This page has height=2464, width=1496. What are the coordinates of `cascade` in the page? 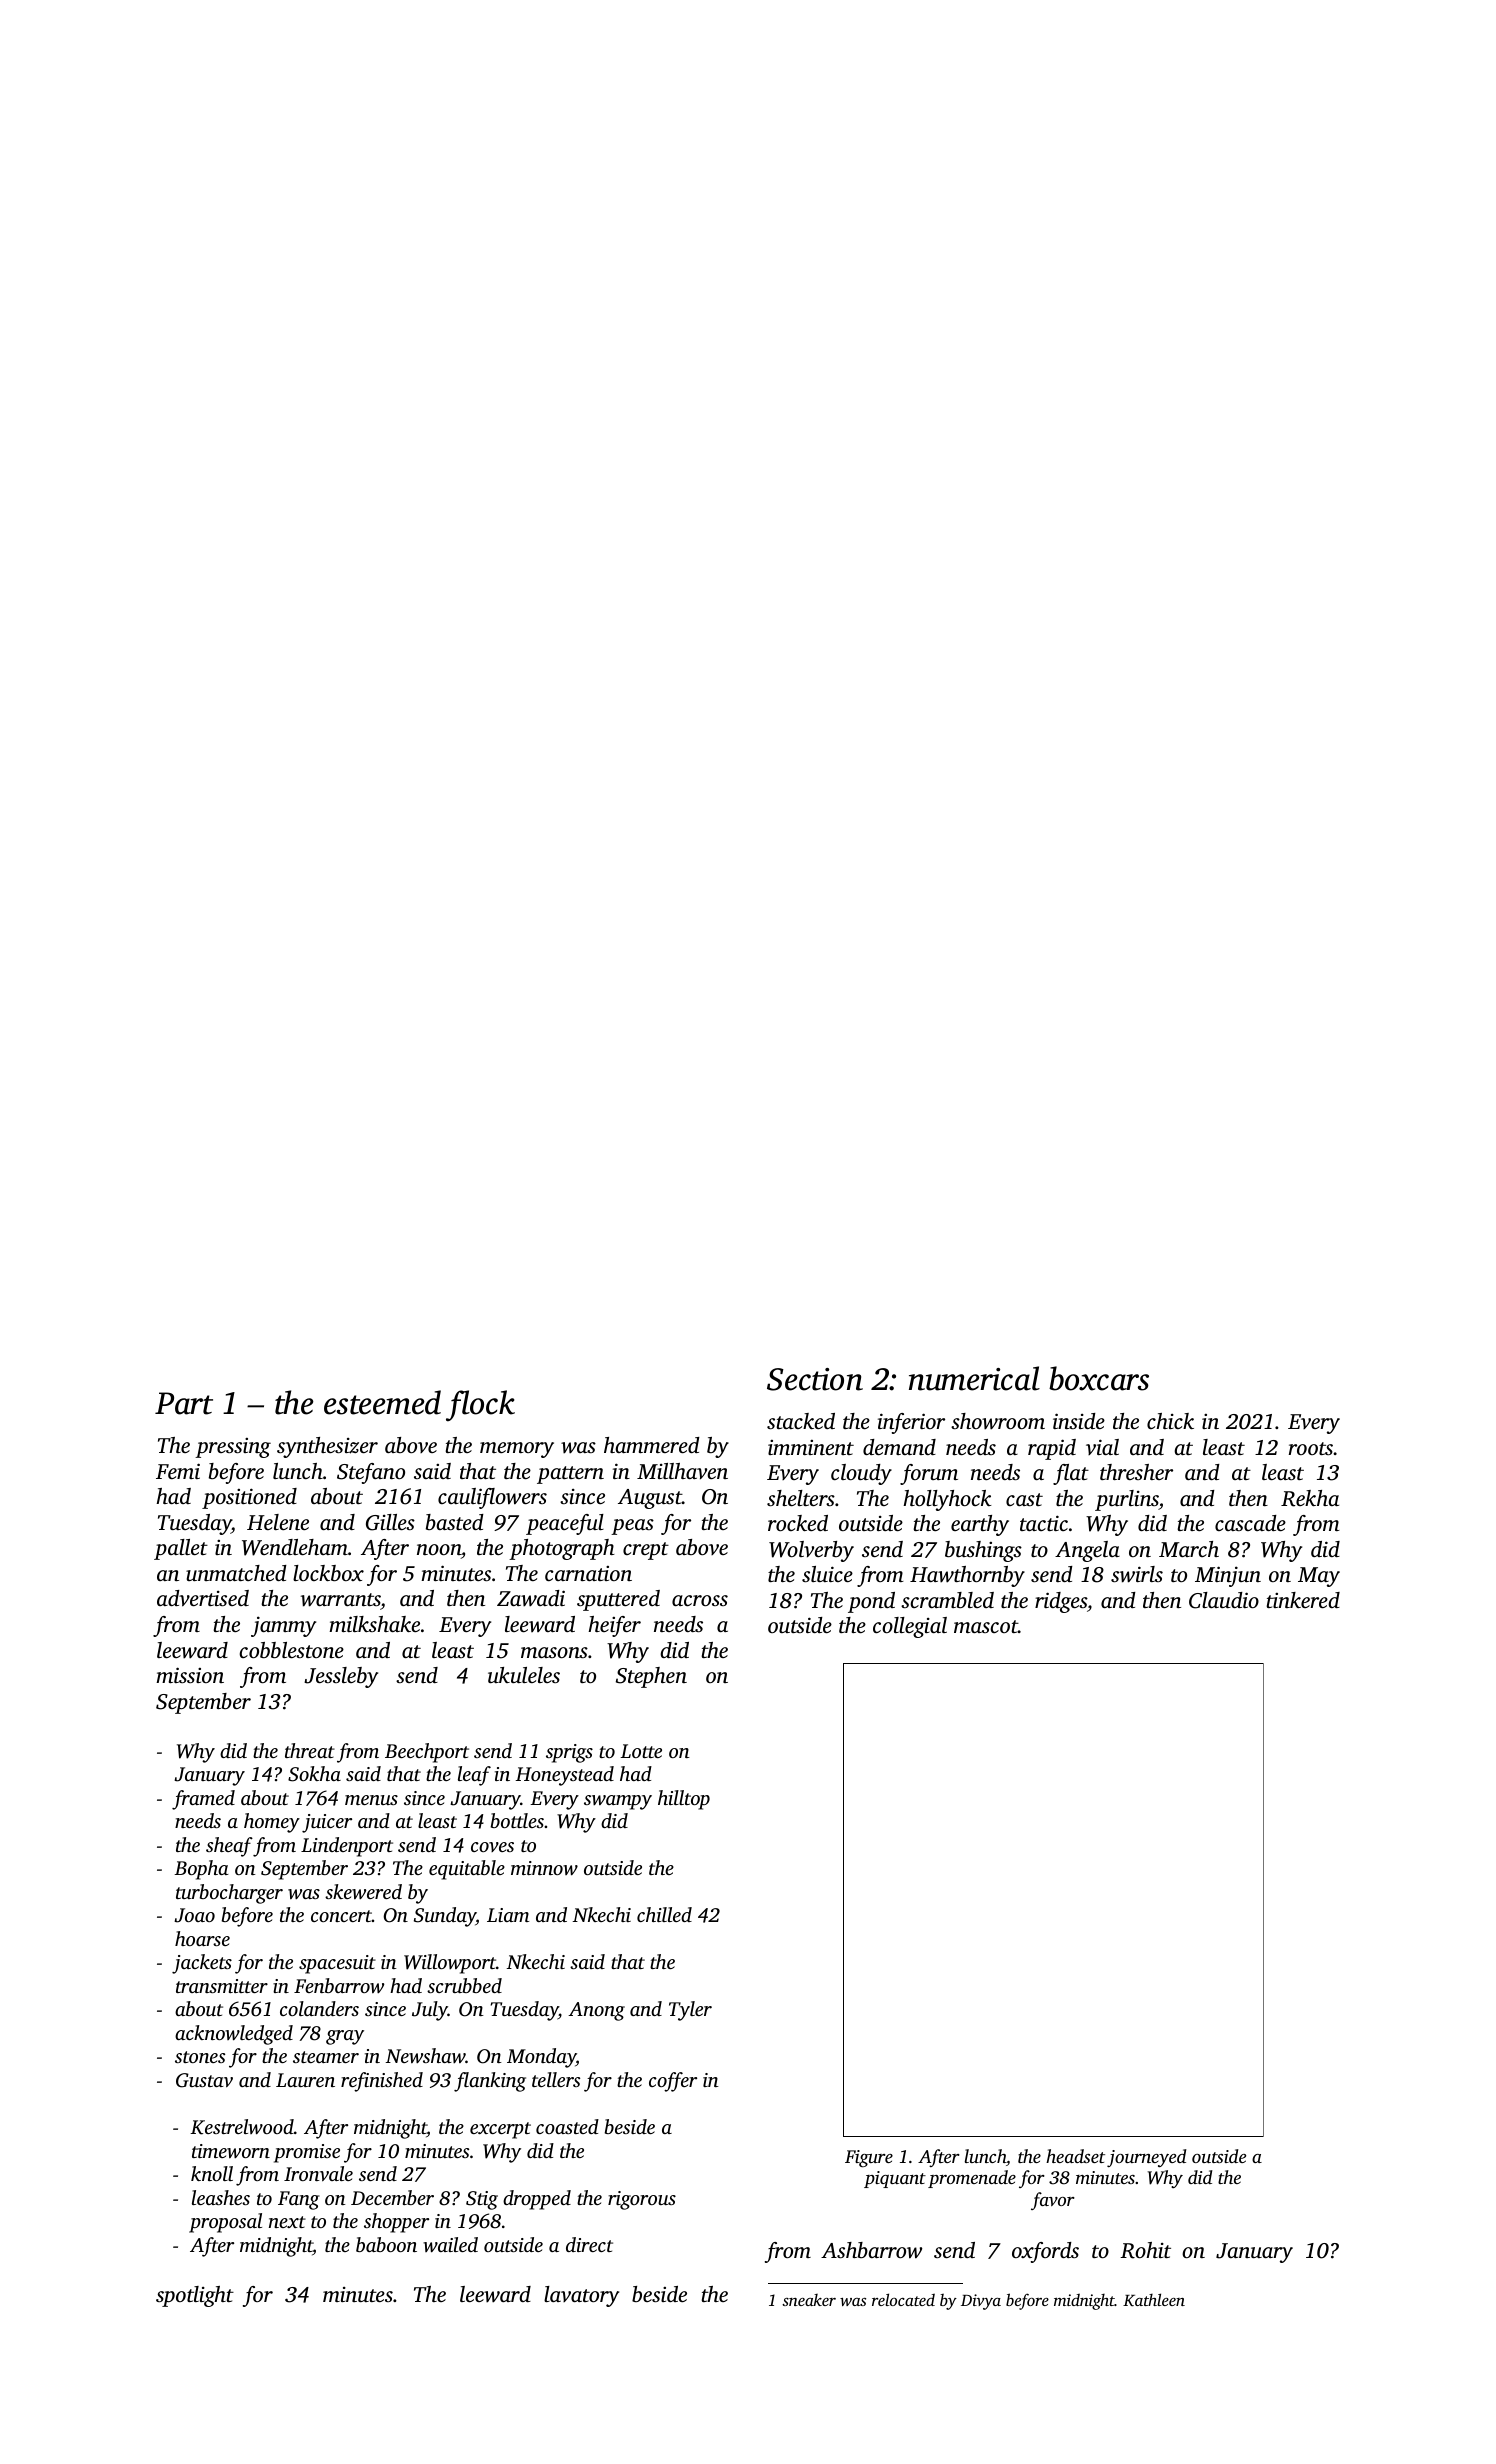 It's located at (1250, 1523).
